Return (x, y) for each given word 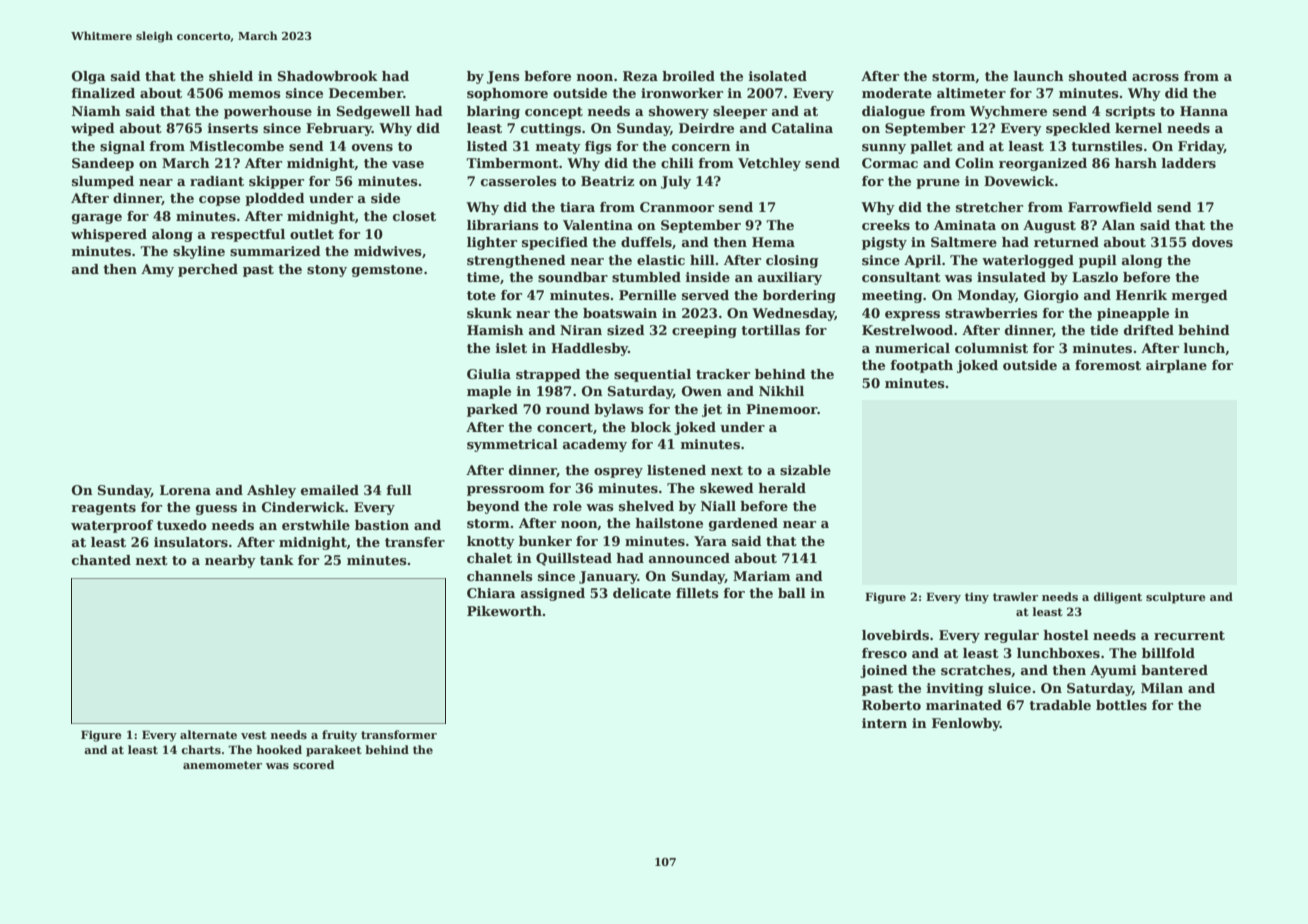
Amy (157, 270)
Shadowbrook (328, 76)
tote (481, 295)
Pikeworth (504, 611)
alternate (208, 734)
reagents (103, 509)
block (651, 427)
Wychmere (1008, 112)
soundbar (573, 277)
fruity (339, 736)
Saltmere (964, 242)
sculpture (1176, 598)
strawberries (991, 313)
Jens (503, 77)
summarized (275, 251)
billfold (1168, 653)
